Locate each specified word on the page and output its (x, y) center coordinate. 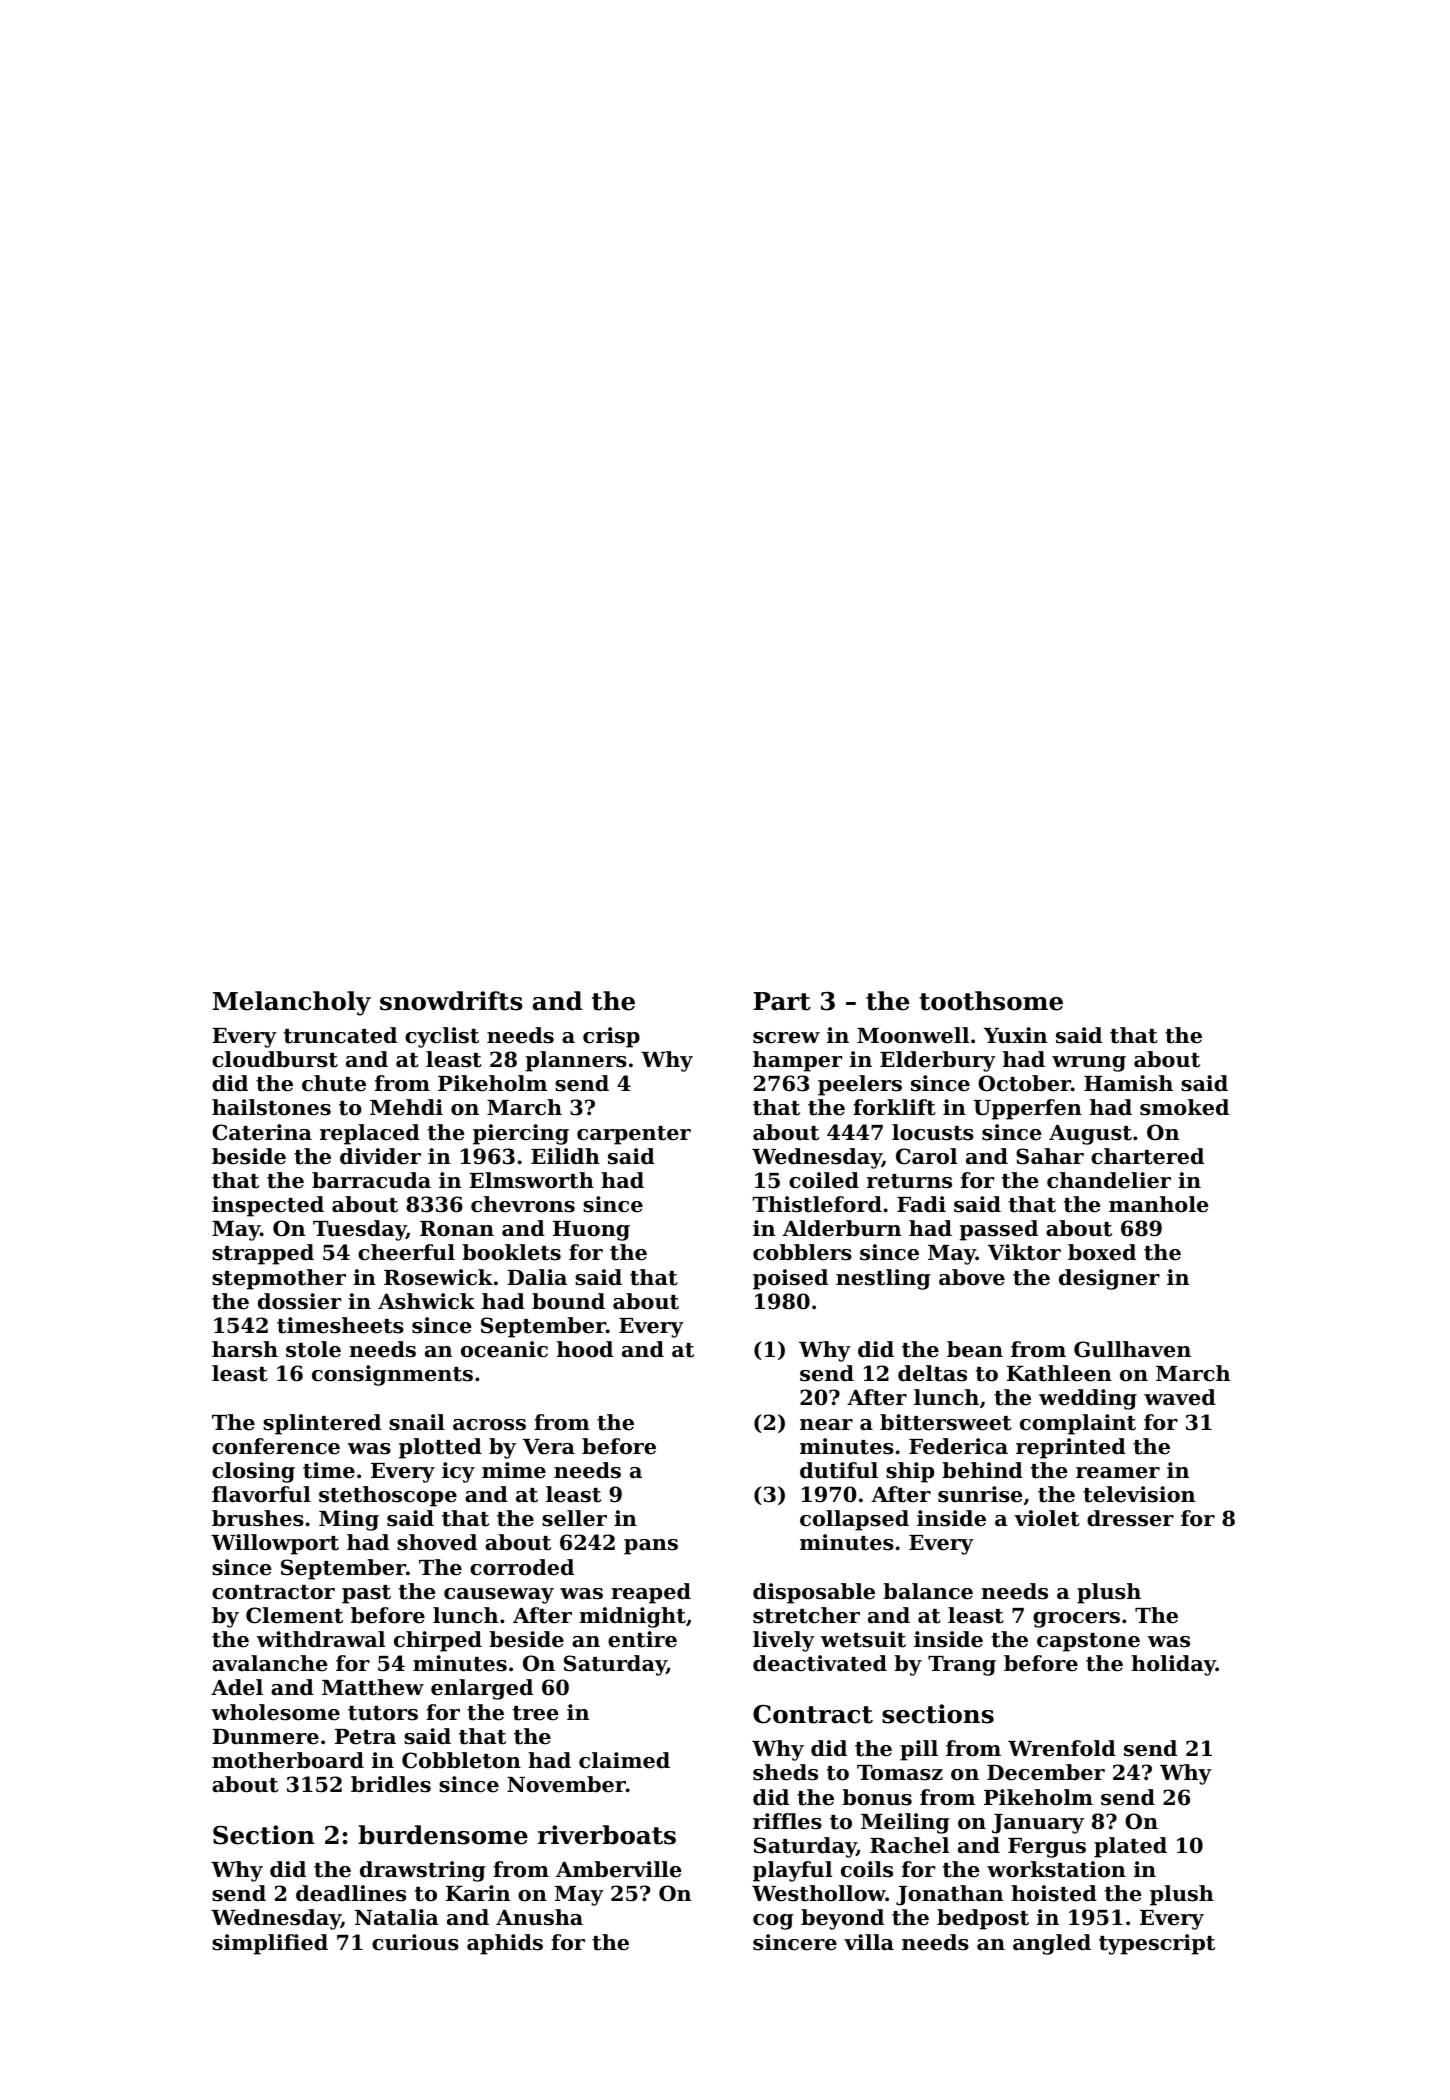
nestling (883, 1279)
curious (415, 1942)
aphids (505, 1944)
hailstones (271, 1107)
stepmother (279, 1279)
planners (576, 1061)
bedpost (983, 1919)
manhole (1159, 1204)
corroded (522, 1567)
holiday (1173, 1665)
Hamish (1128, 1083)
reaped (651, 1593)
